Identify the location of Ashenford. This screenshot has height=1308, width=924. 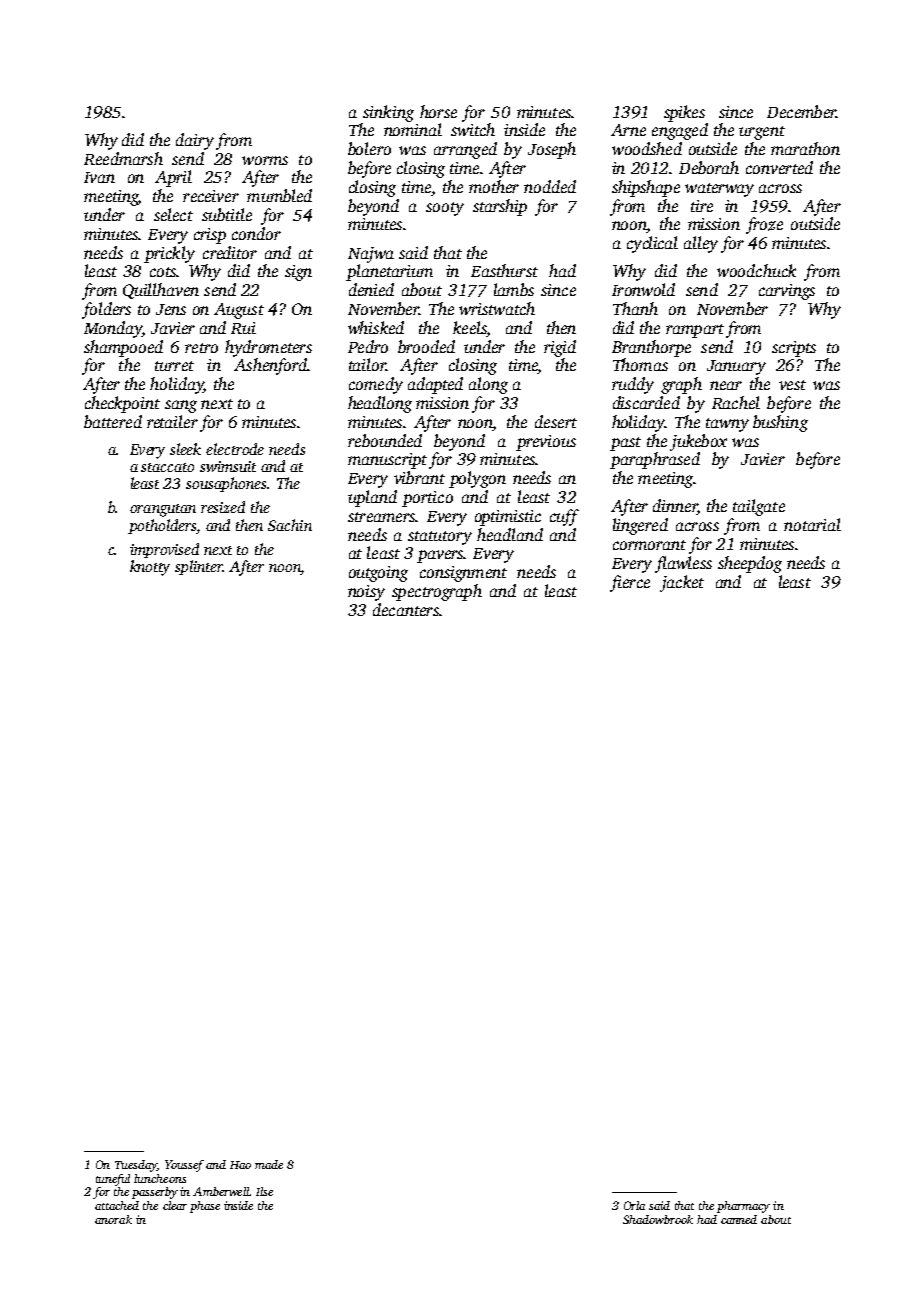
(271, 366).
